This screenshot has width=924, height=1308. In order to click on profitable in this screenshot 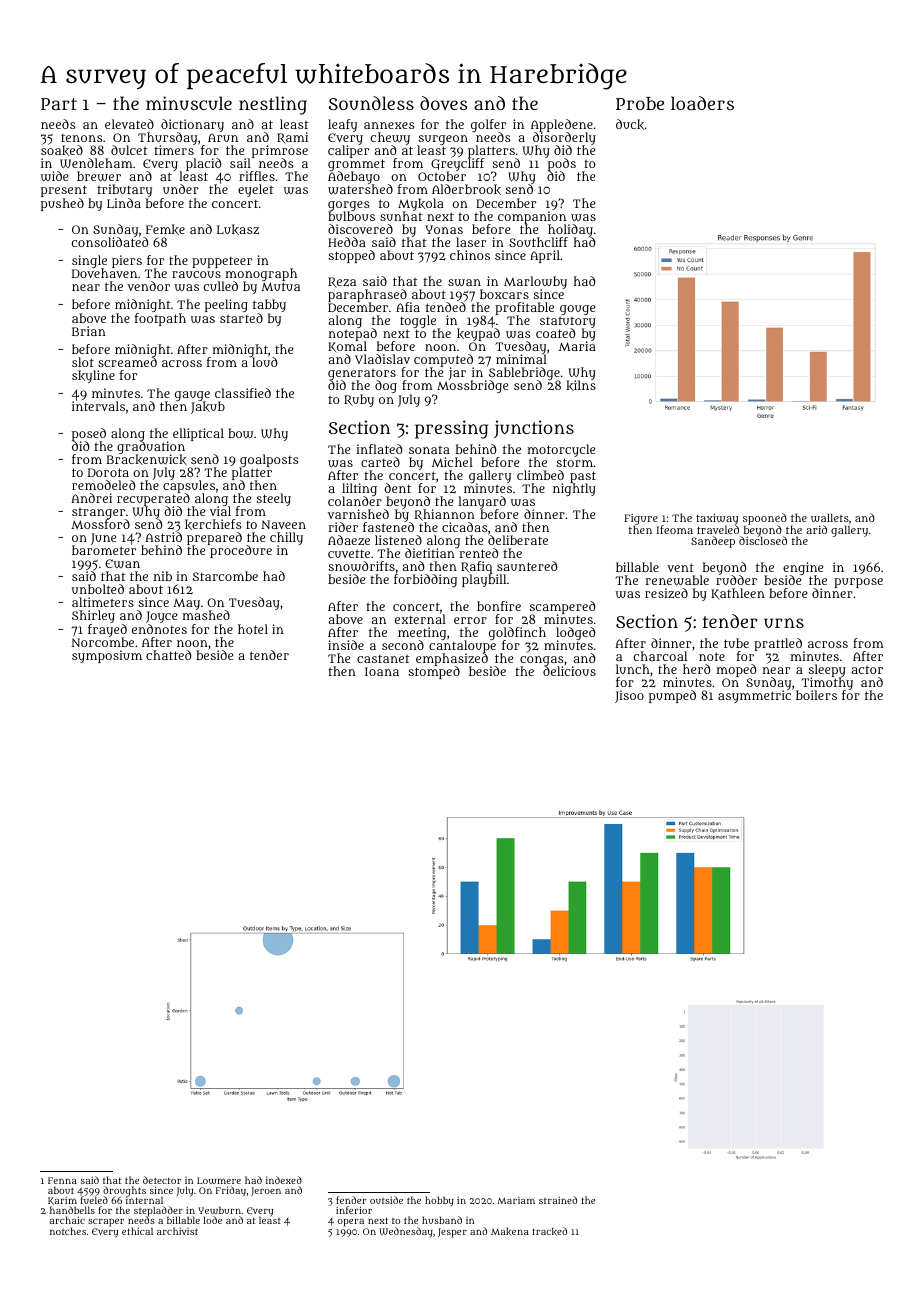, I will do `click(524, 309)`.
